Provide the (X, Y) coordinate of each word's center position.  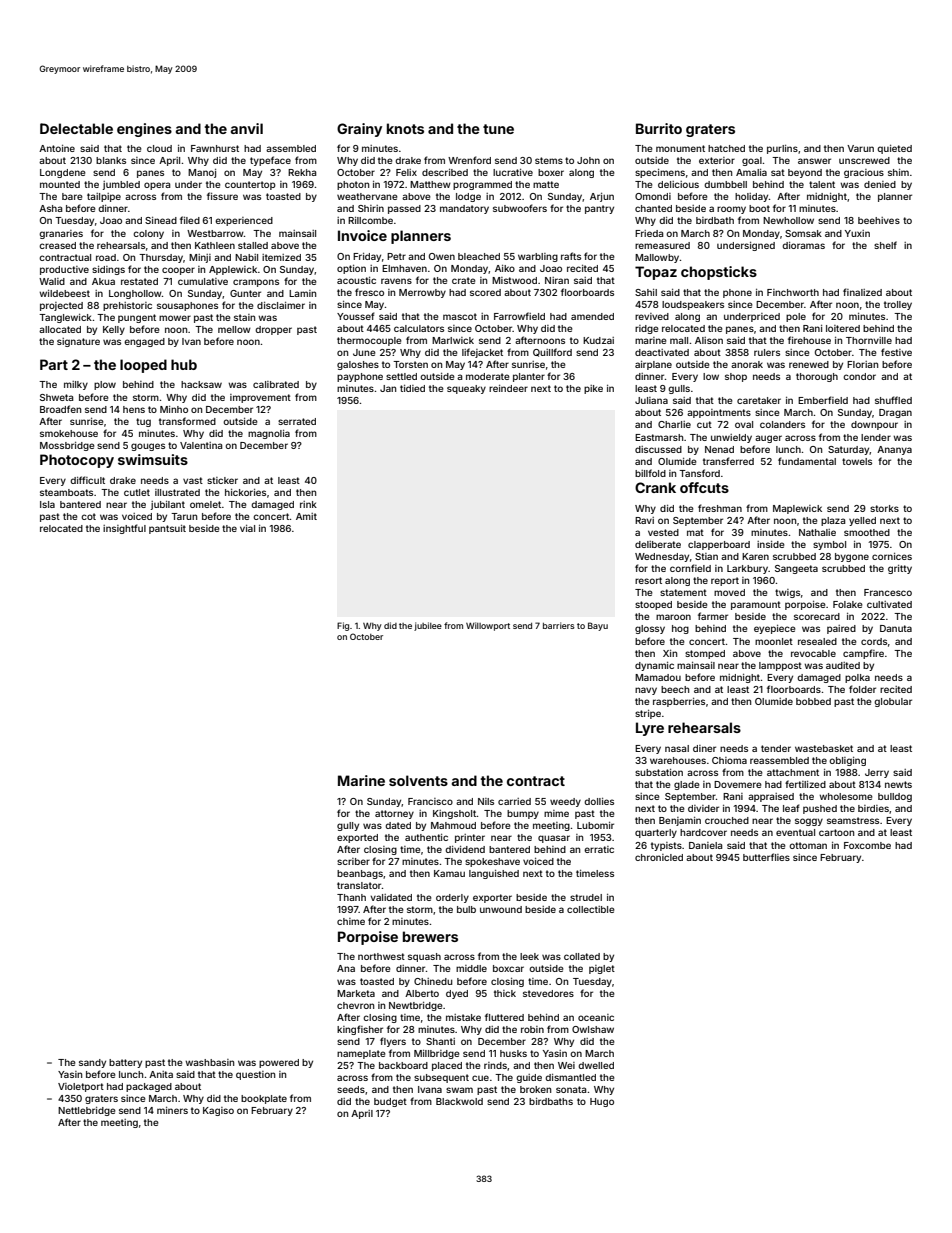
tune (498, 129)
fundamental (807, 461)
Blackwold (459, 1101)
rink (308, 504)
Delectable (76, 128)
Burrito (659, 128)
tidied (412, 388)
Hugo (602, 1102)
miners (172, 1110)
